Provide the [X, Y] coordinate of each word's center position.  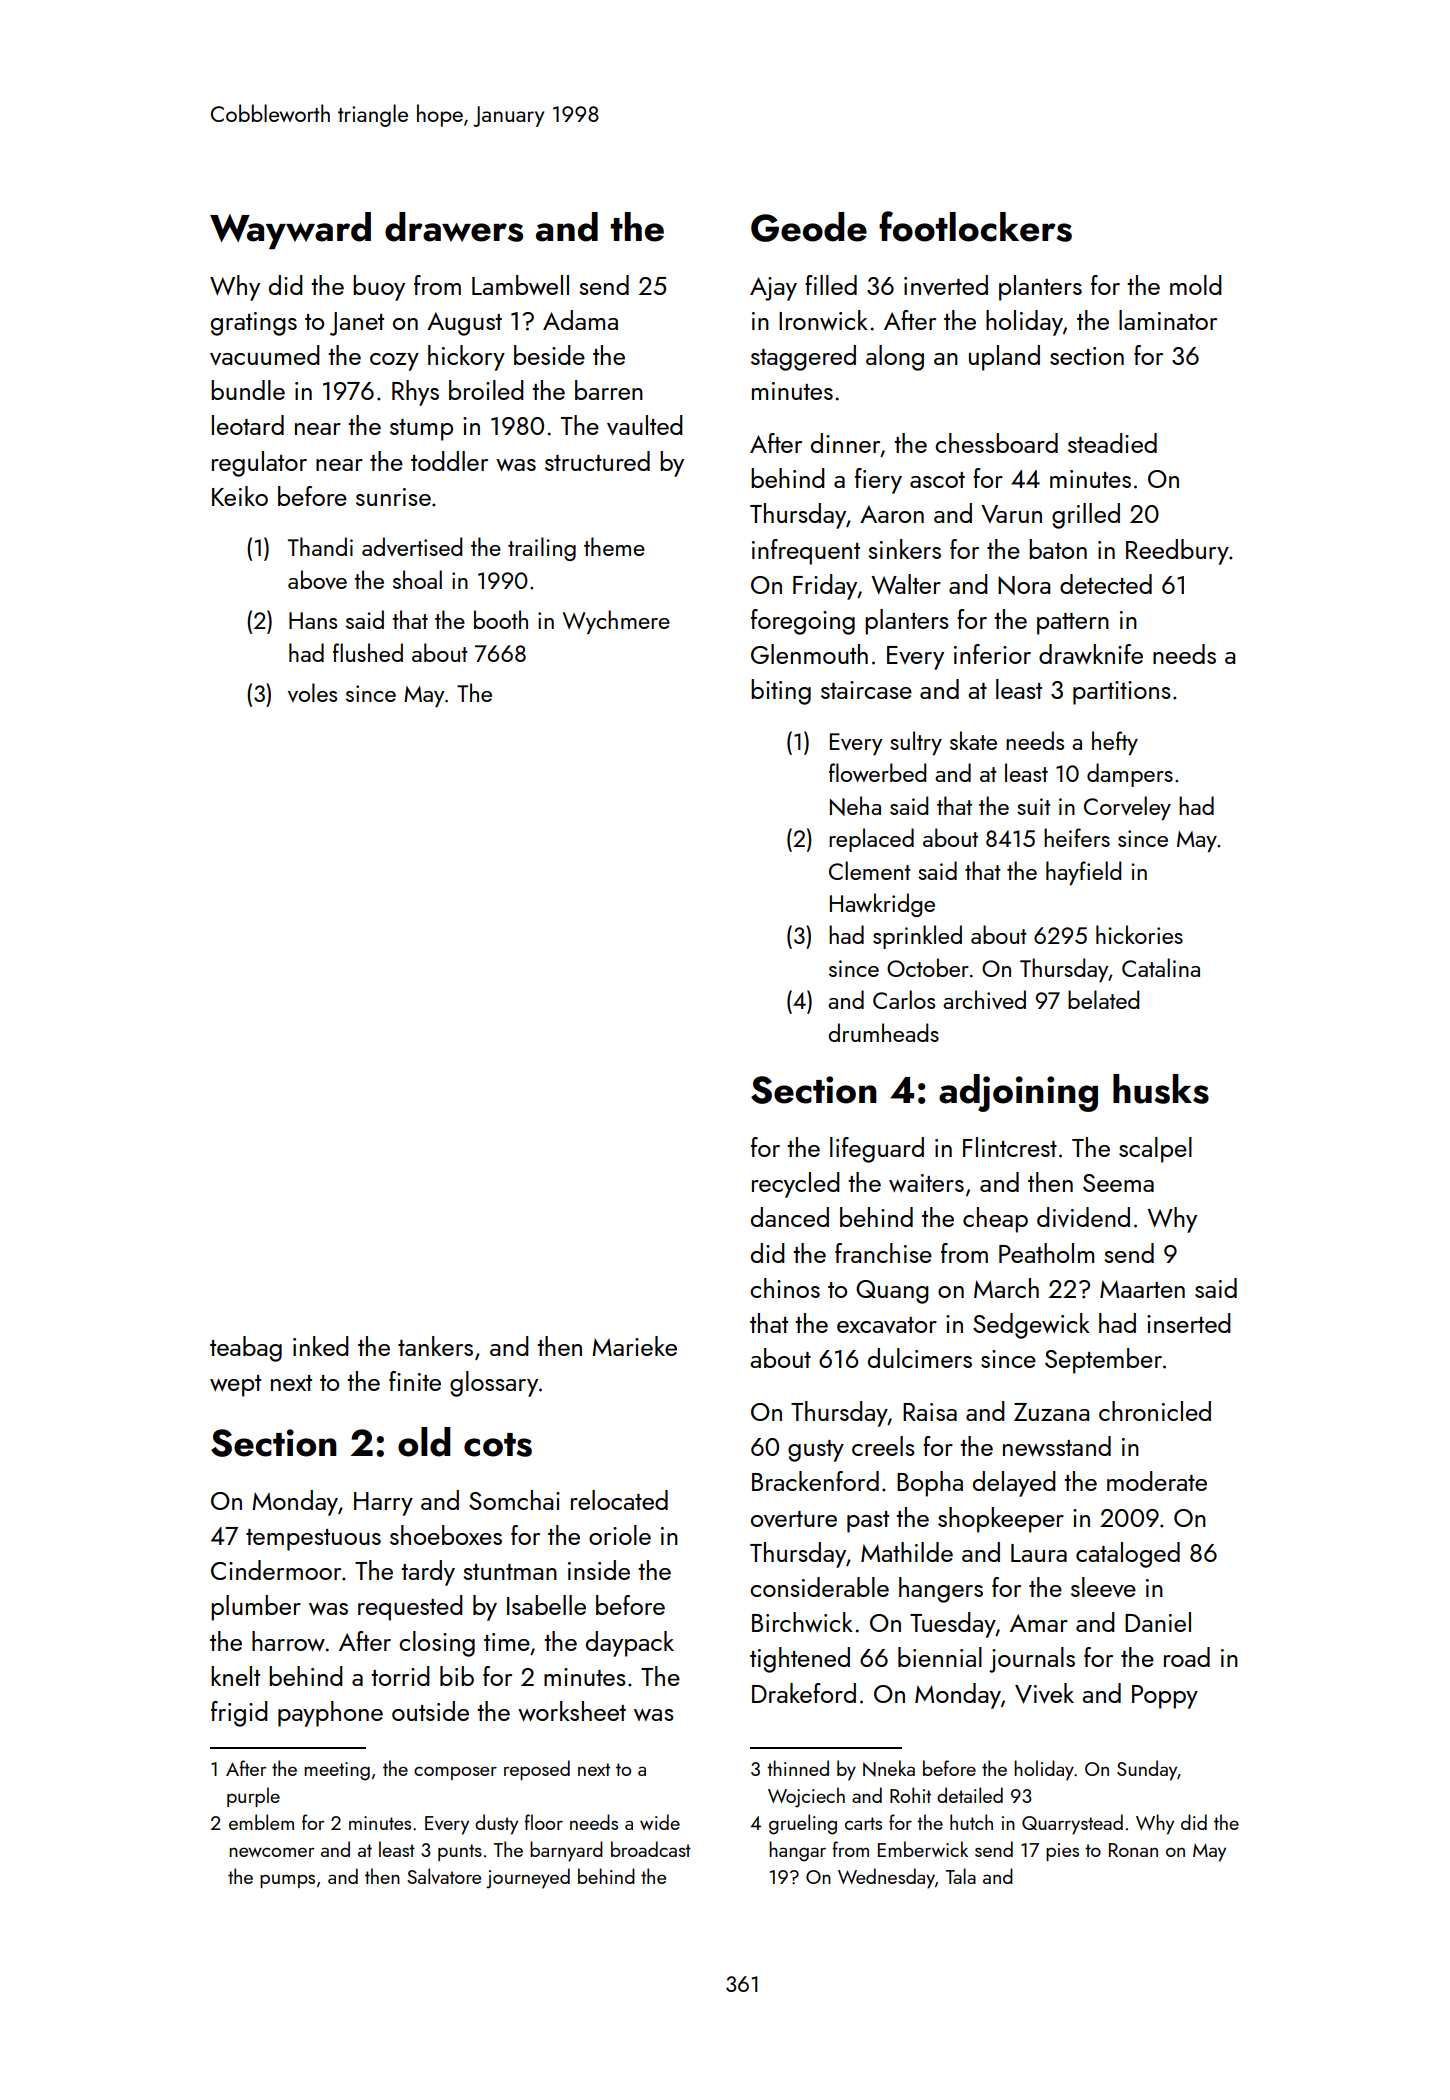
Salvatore [444, 1876]
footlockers [975, 226]
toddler [449, 461]
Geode [809, 227]
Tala [961, 1876]
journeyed [528, 1878]
